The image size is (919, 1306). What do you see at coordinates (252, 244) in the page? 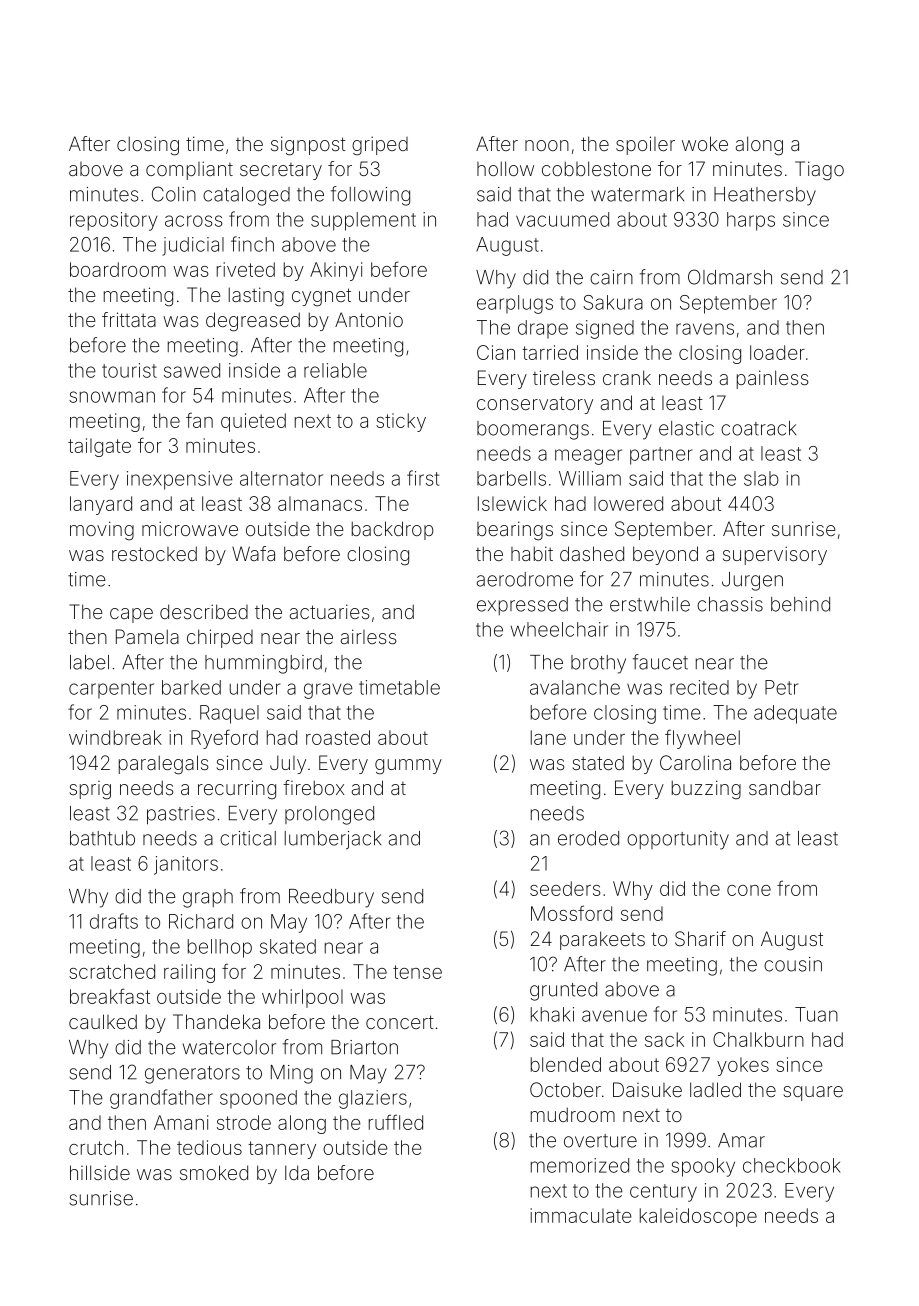
I see `finch` at bounding box center [252, 244].
